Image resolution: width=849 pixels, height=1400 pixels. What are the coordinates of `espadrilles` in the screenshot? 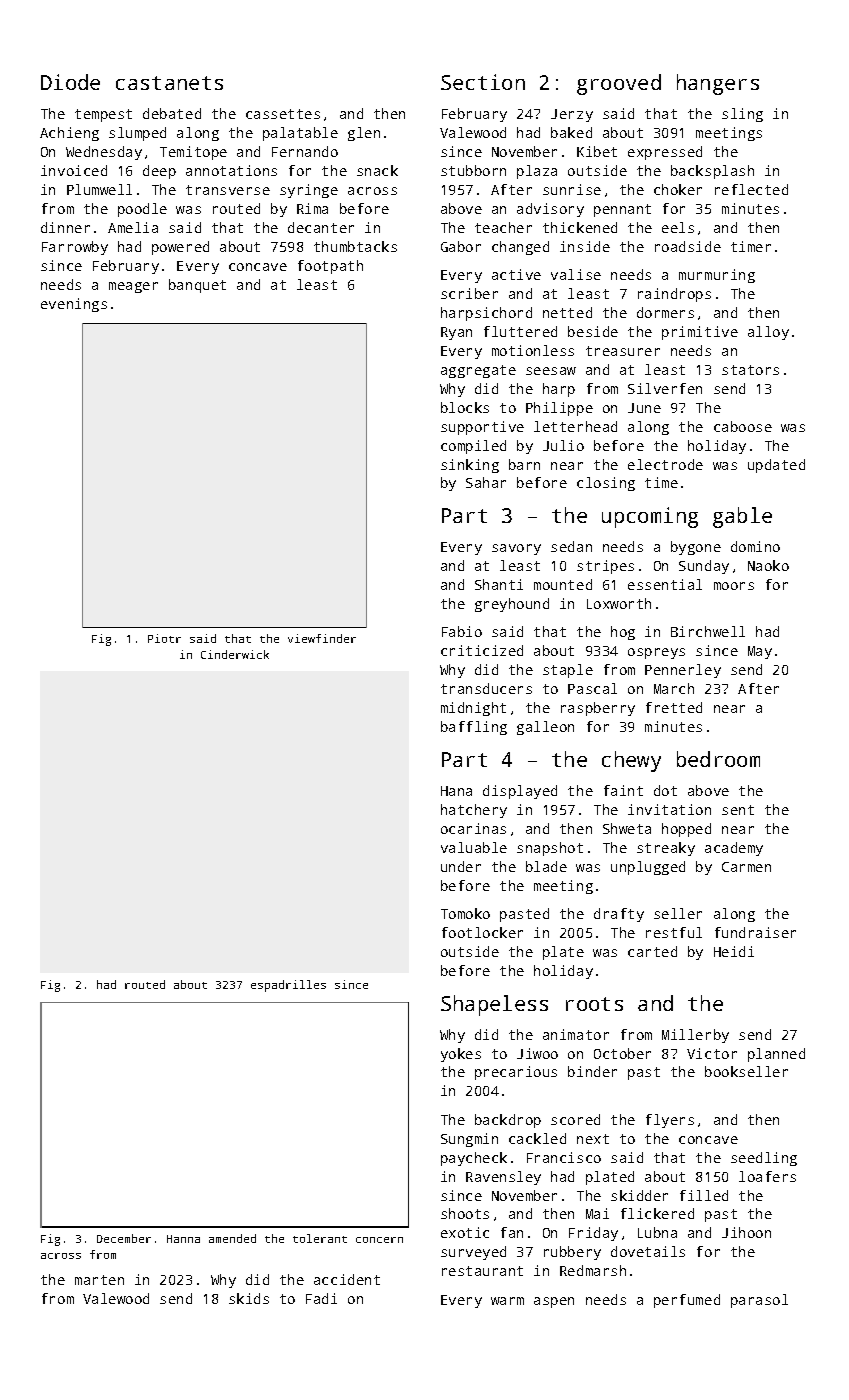 It's located at (288, 986).
